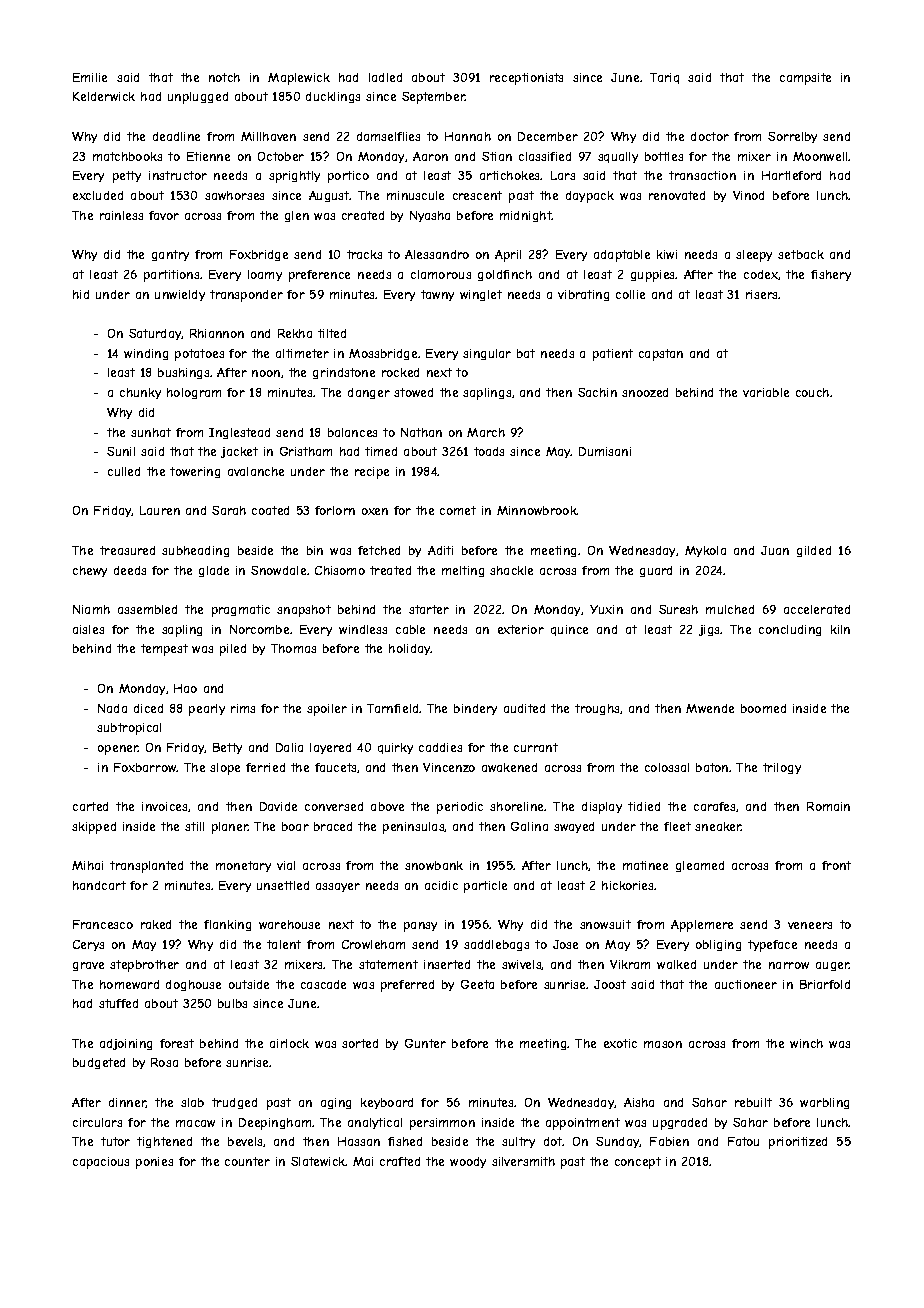 The width and height of the image is (924, 1308). What do you see at coordinates (372, 473) in the image?
I see `recipe` at bounding box center [372, 473].
